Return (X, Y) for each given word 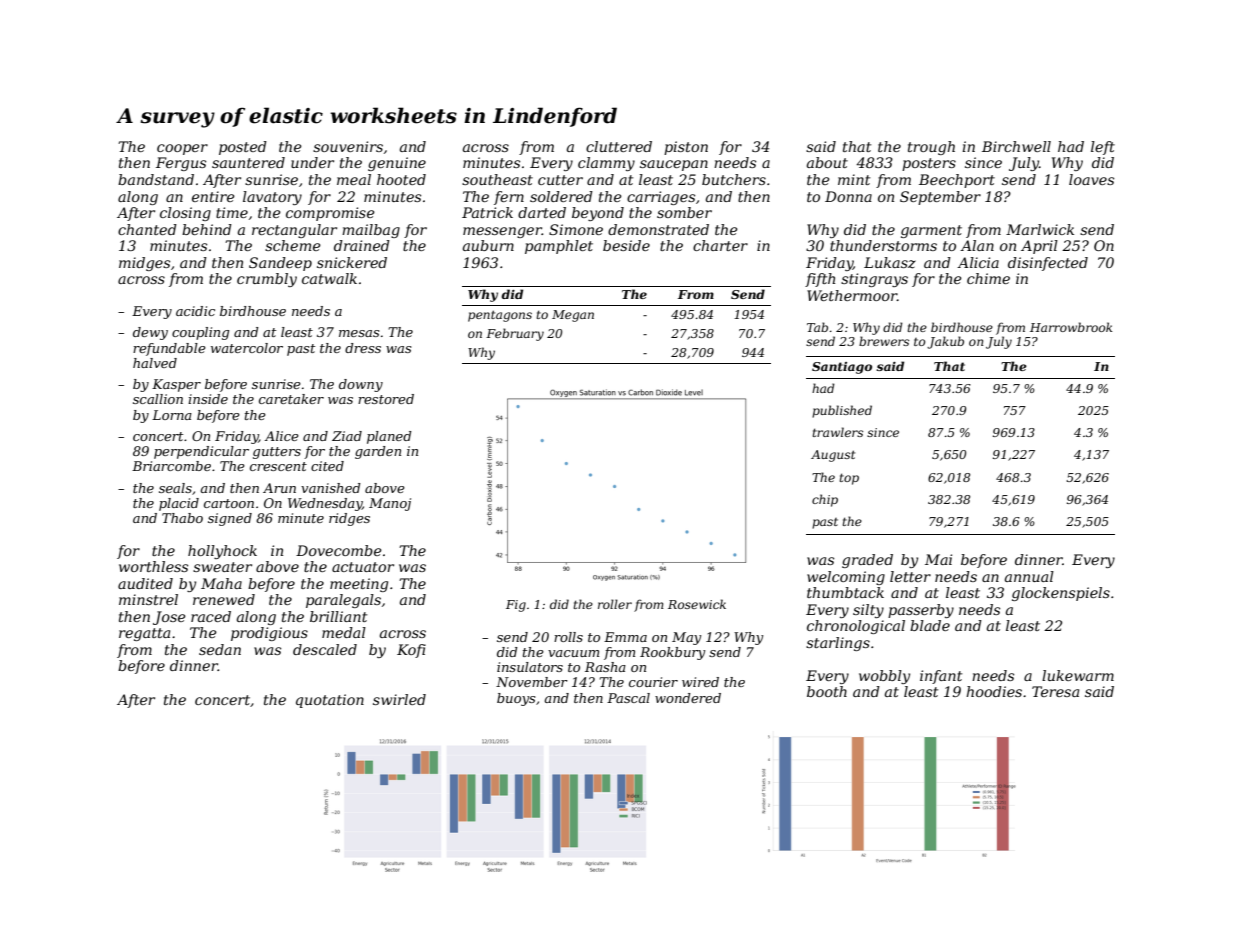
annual (1029, 576)
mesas (359, 333)
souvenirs (348, 146)
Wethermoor (852, 295)
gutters (277, 453)
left (1103, 148)
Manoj (390, 504)
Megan (573, 316)
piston (686, 148)
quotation (330, 701)
